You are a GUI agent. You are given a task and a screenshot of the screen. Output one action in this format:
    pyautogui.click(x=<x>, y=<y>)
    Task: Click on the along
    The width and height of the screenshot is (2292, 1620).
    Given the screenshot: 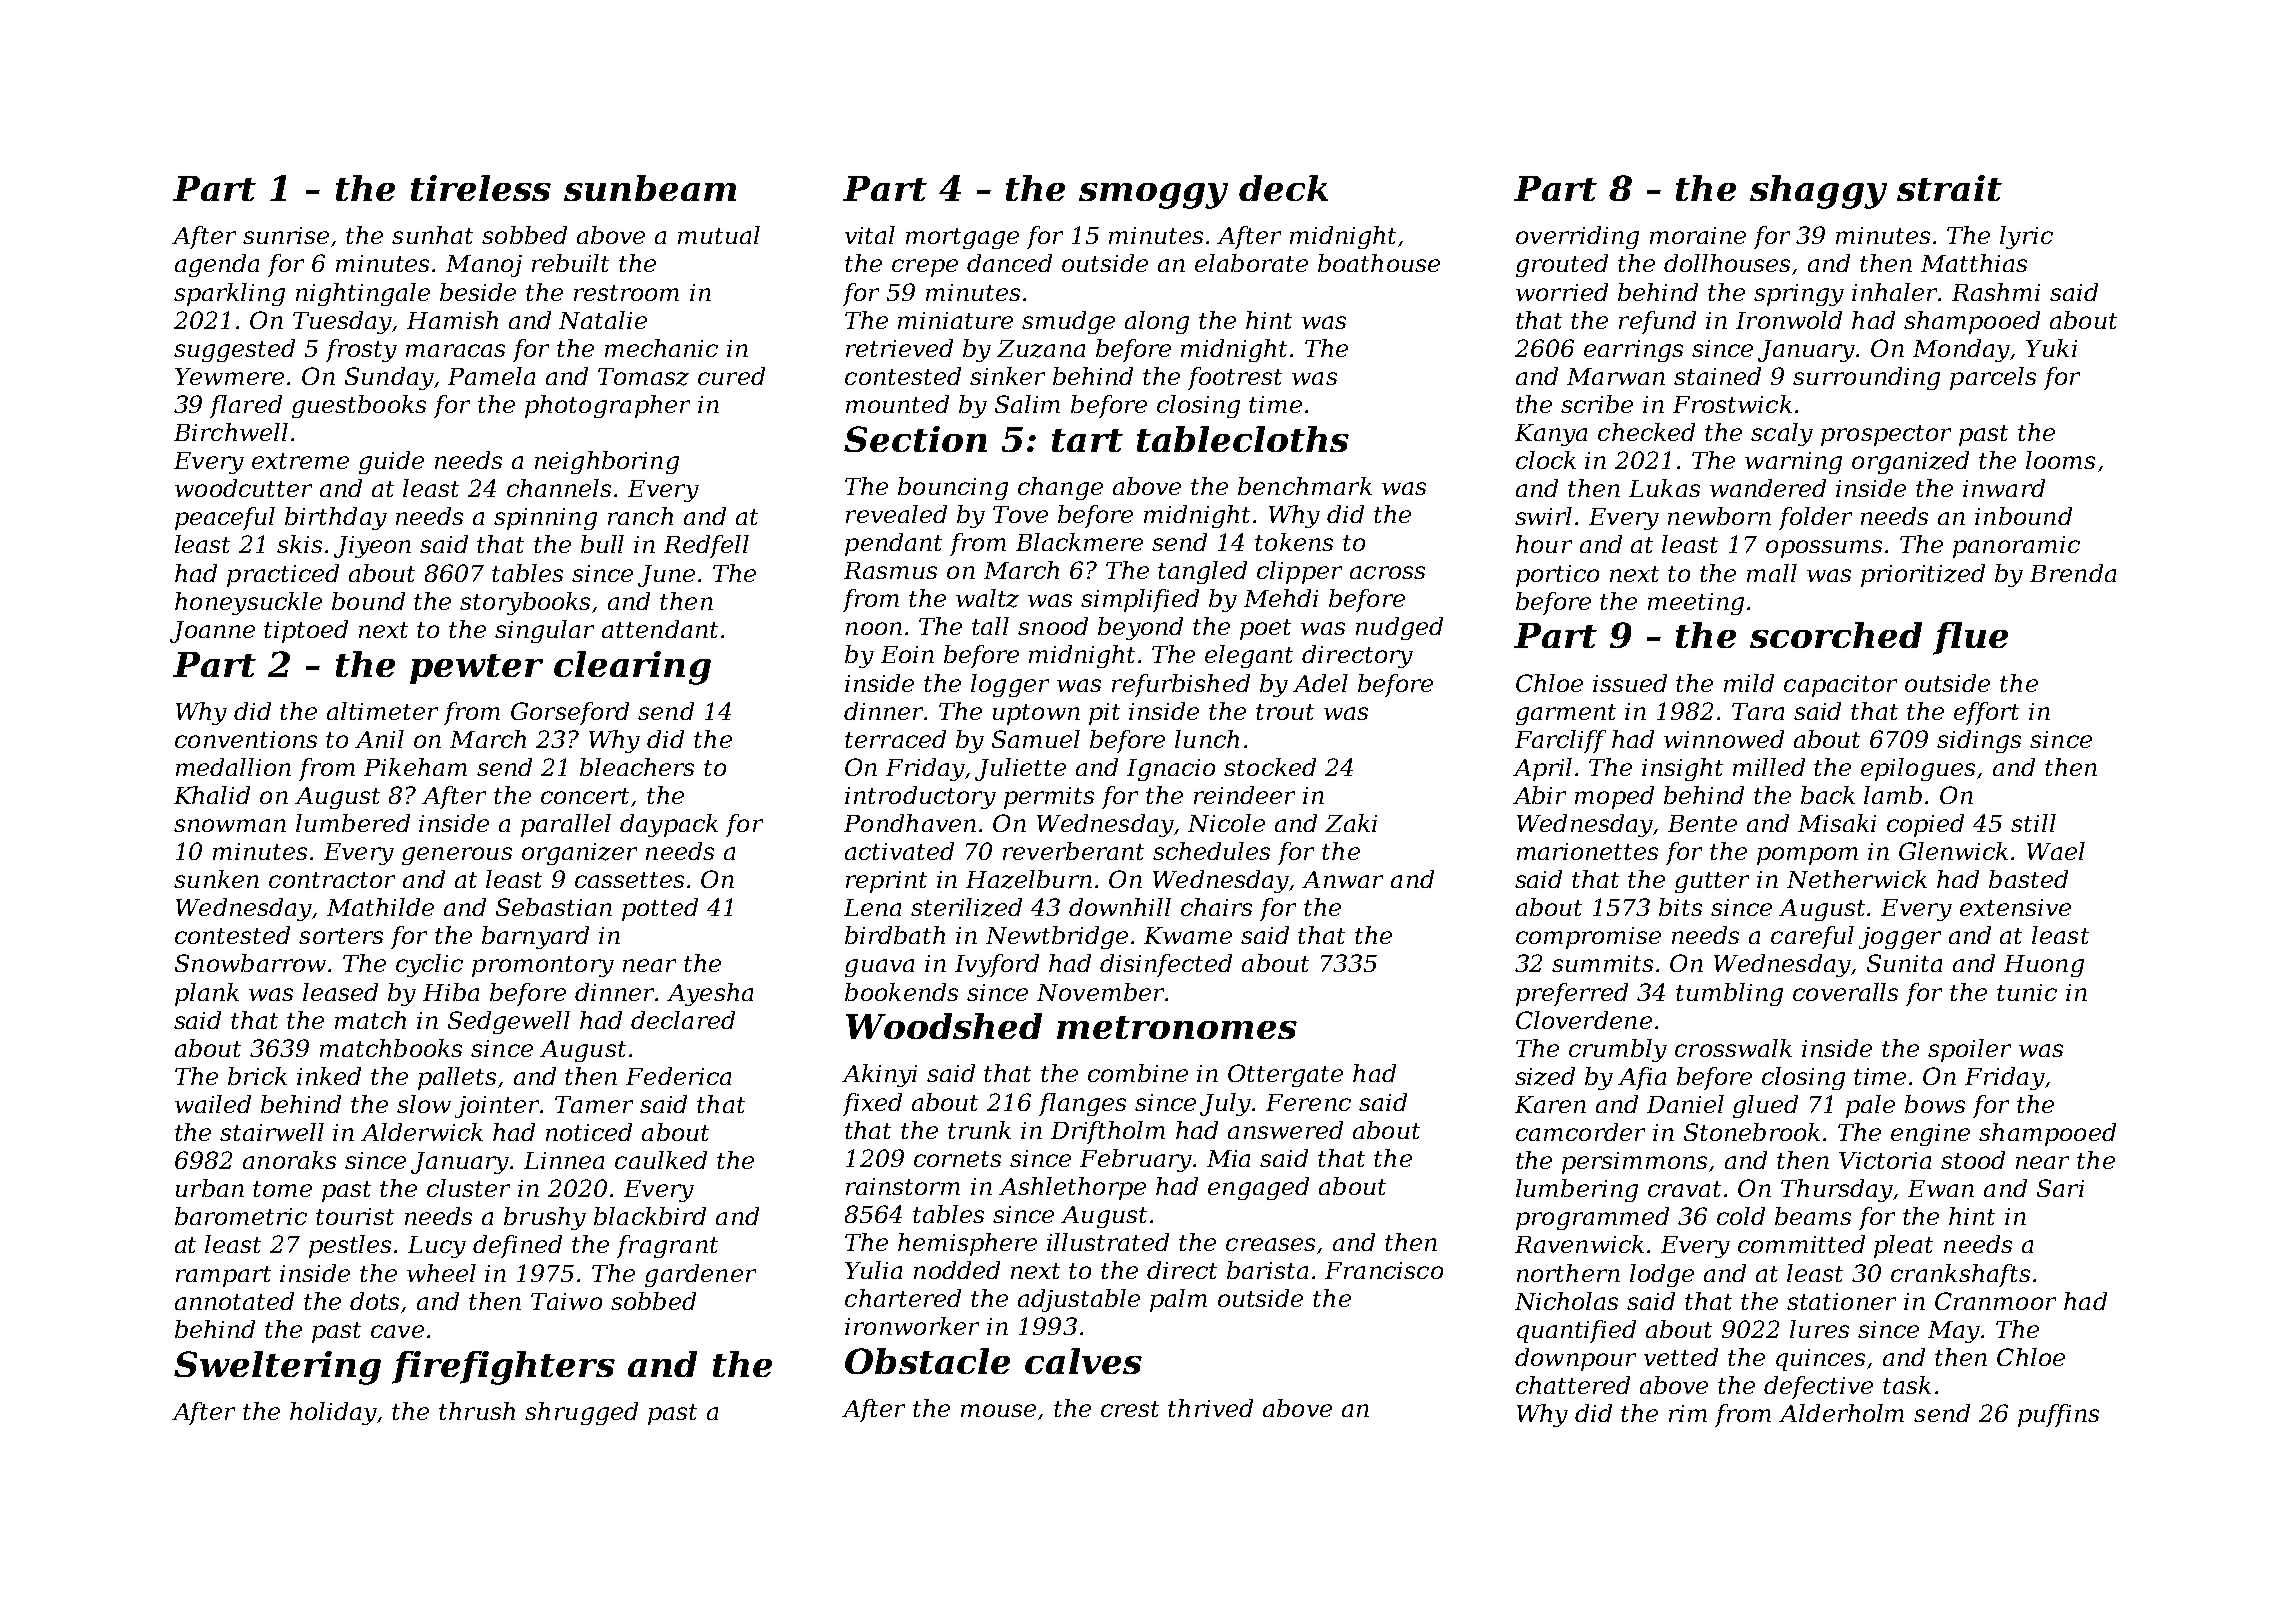 What is the action you would take?
    pyautogui.click(x=1157, y=322)
